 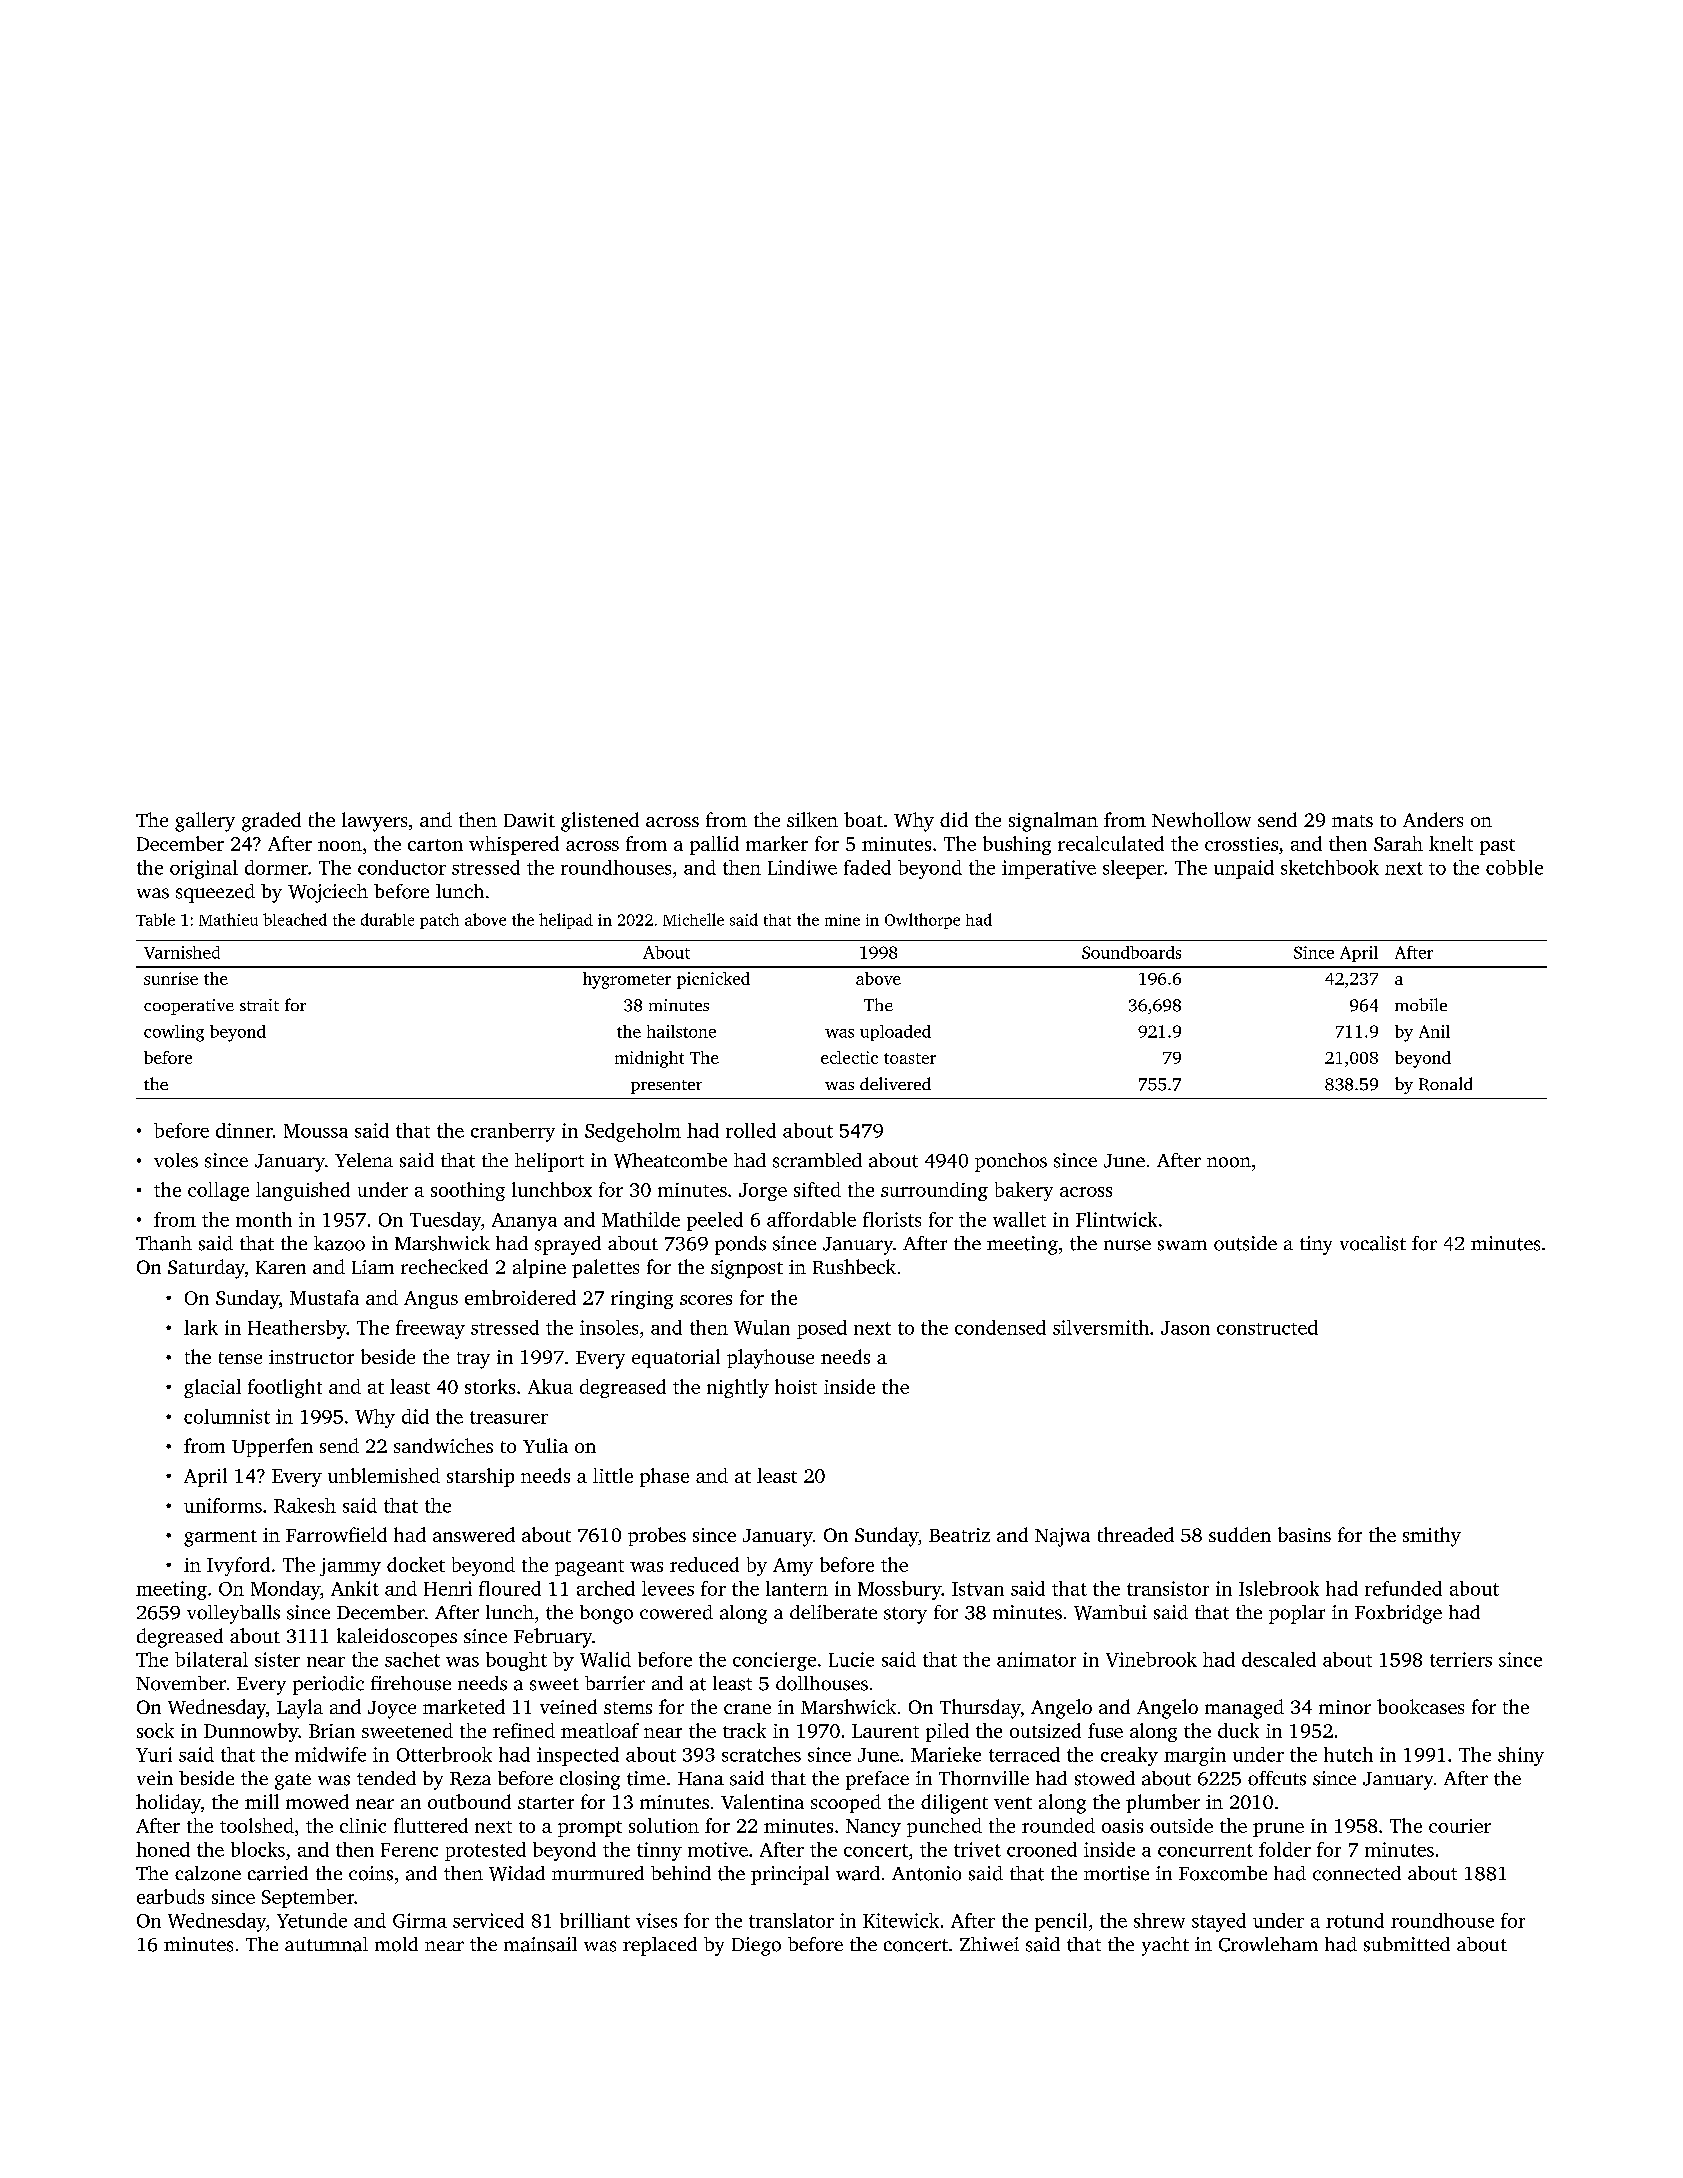 What do you see at coordinates (326, 1944) in the screenshot?
I see `autumnal` at bounding box center [326, 1944].
